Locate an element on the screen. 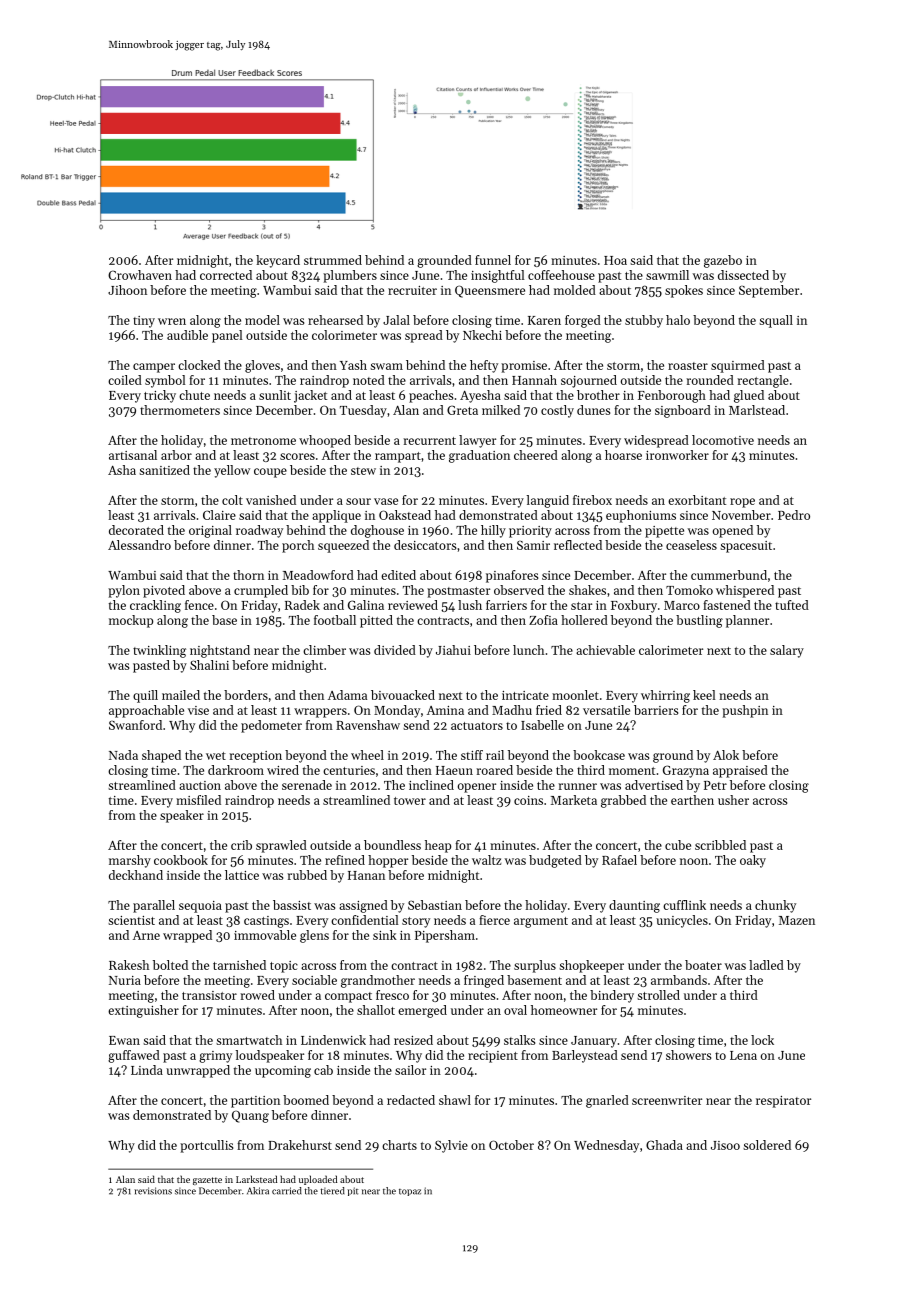 This screenshot has width=924, height=1308. climber is located at coordinates (324, 650).
